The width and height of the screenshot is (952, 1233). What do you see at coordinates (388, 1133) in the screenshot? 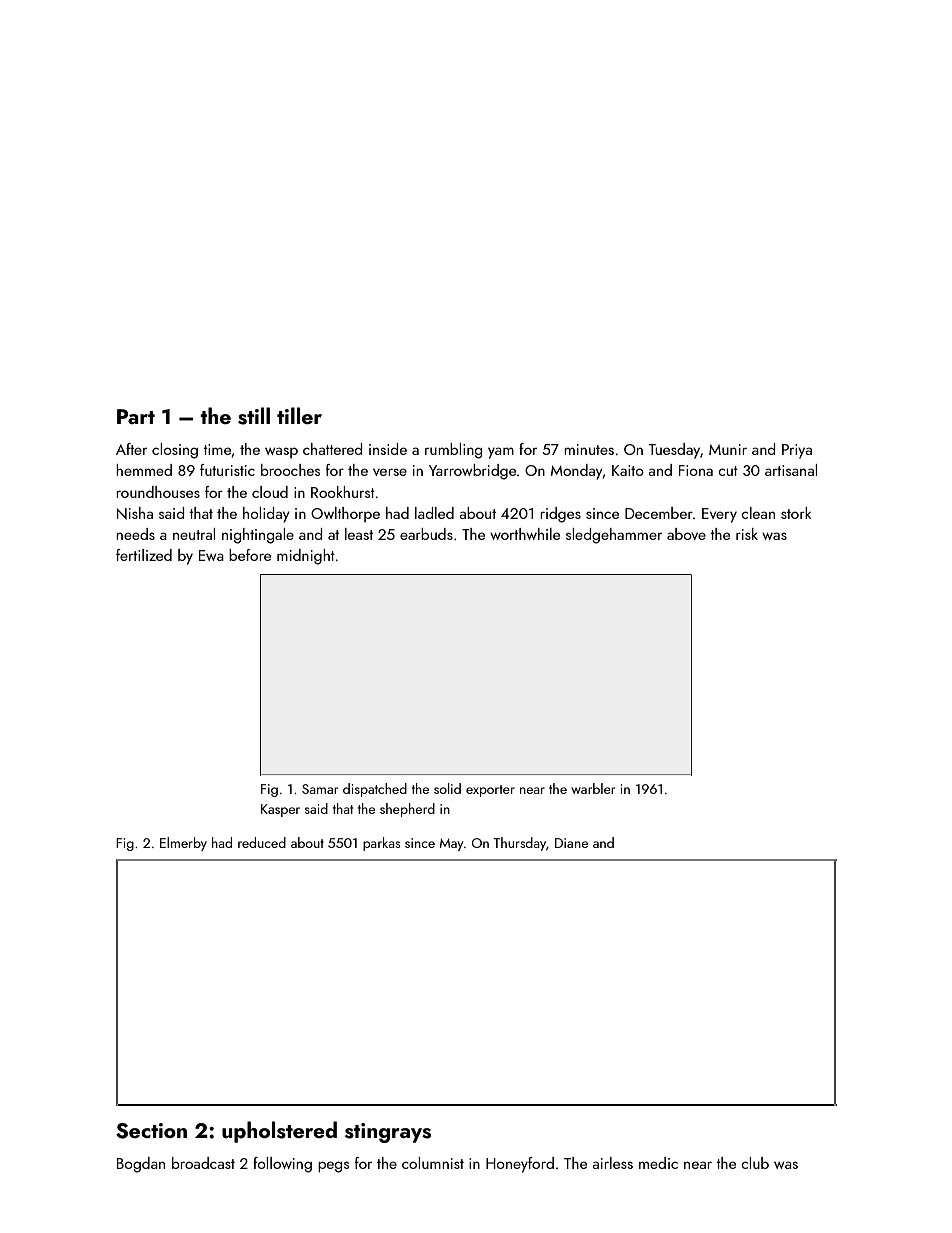
I see `stingrays` at bounding box center [388, 1133].
